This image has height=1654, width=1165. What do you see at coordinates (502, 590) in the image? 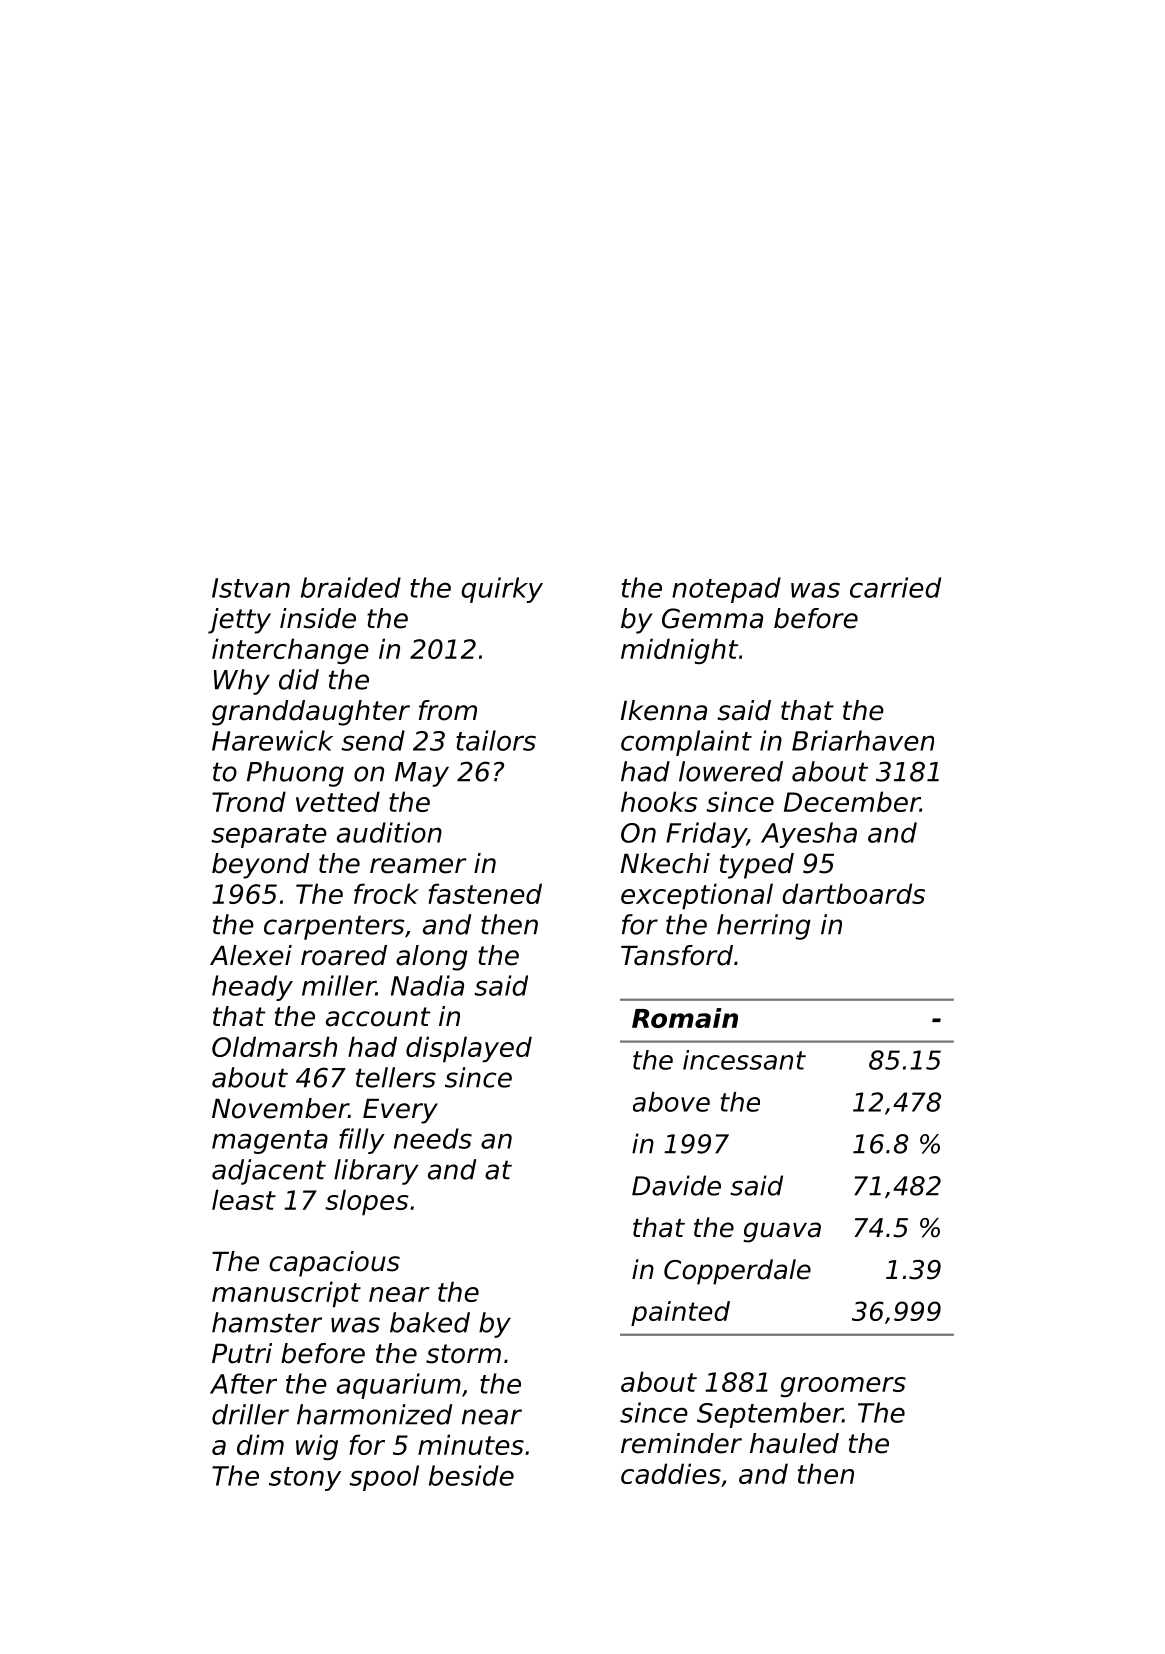
I see `quirky` at bounding box center [502, 590].
